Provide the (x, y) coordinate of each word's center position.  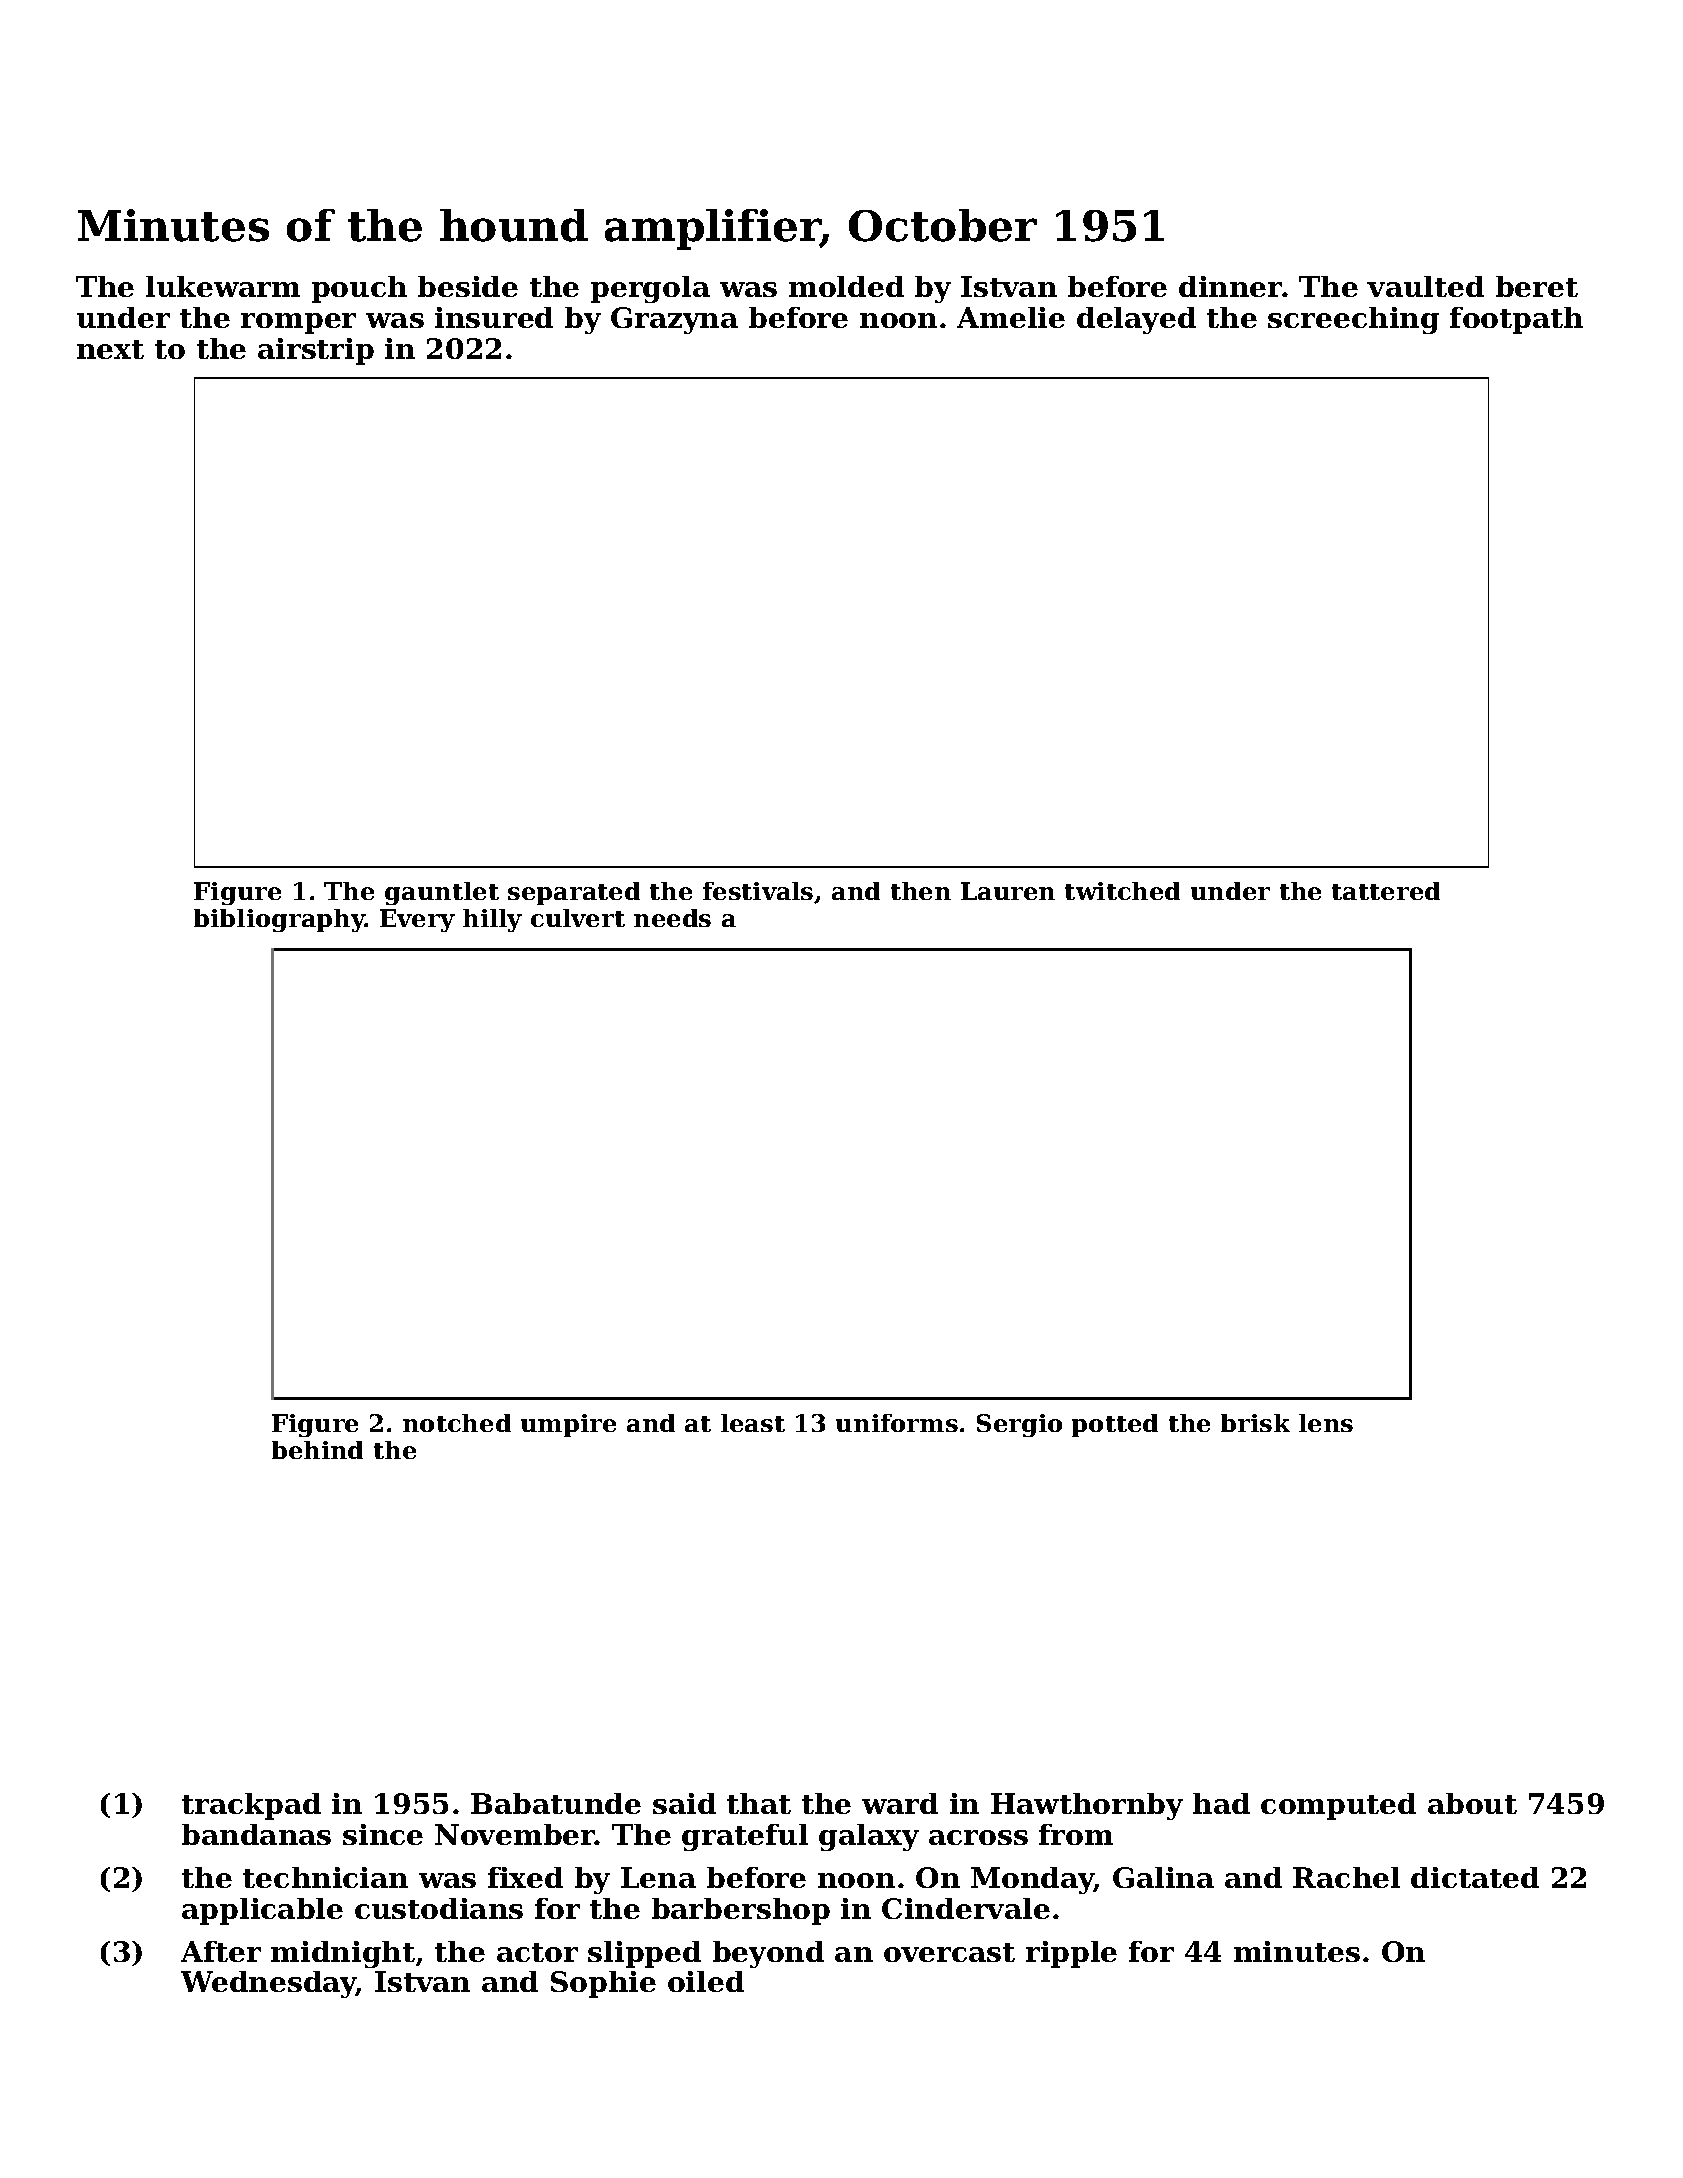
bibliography (279, 920)
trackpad (251, 1806)
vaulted (1425, 286)
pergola (650, 289)
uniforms (897, 1423)
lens (1326, 1423)
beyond (768, 1954)
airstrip (316, 351)
